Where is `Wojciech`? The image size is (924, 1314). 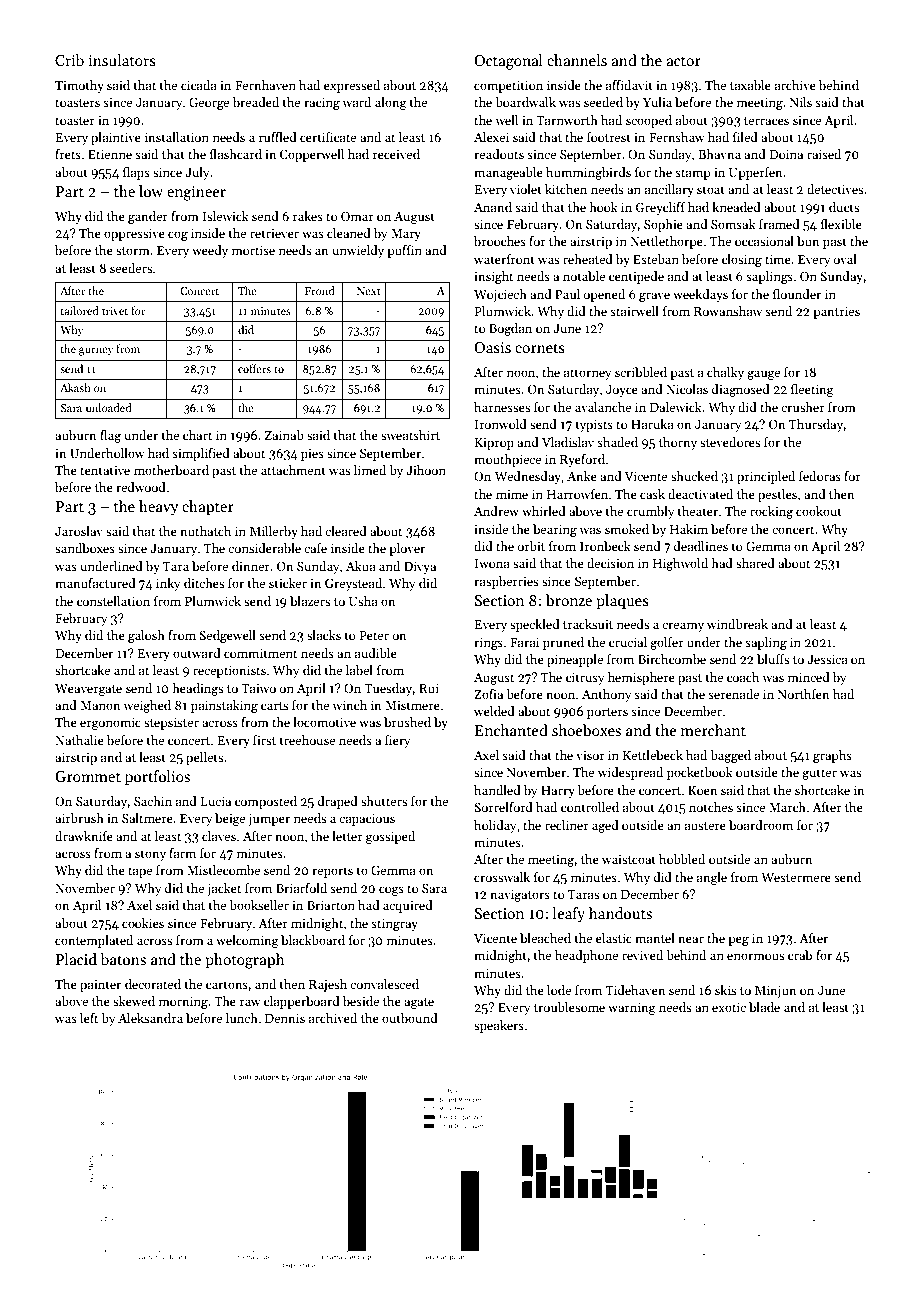
Wojciech is located at coordinates (500, 295).
